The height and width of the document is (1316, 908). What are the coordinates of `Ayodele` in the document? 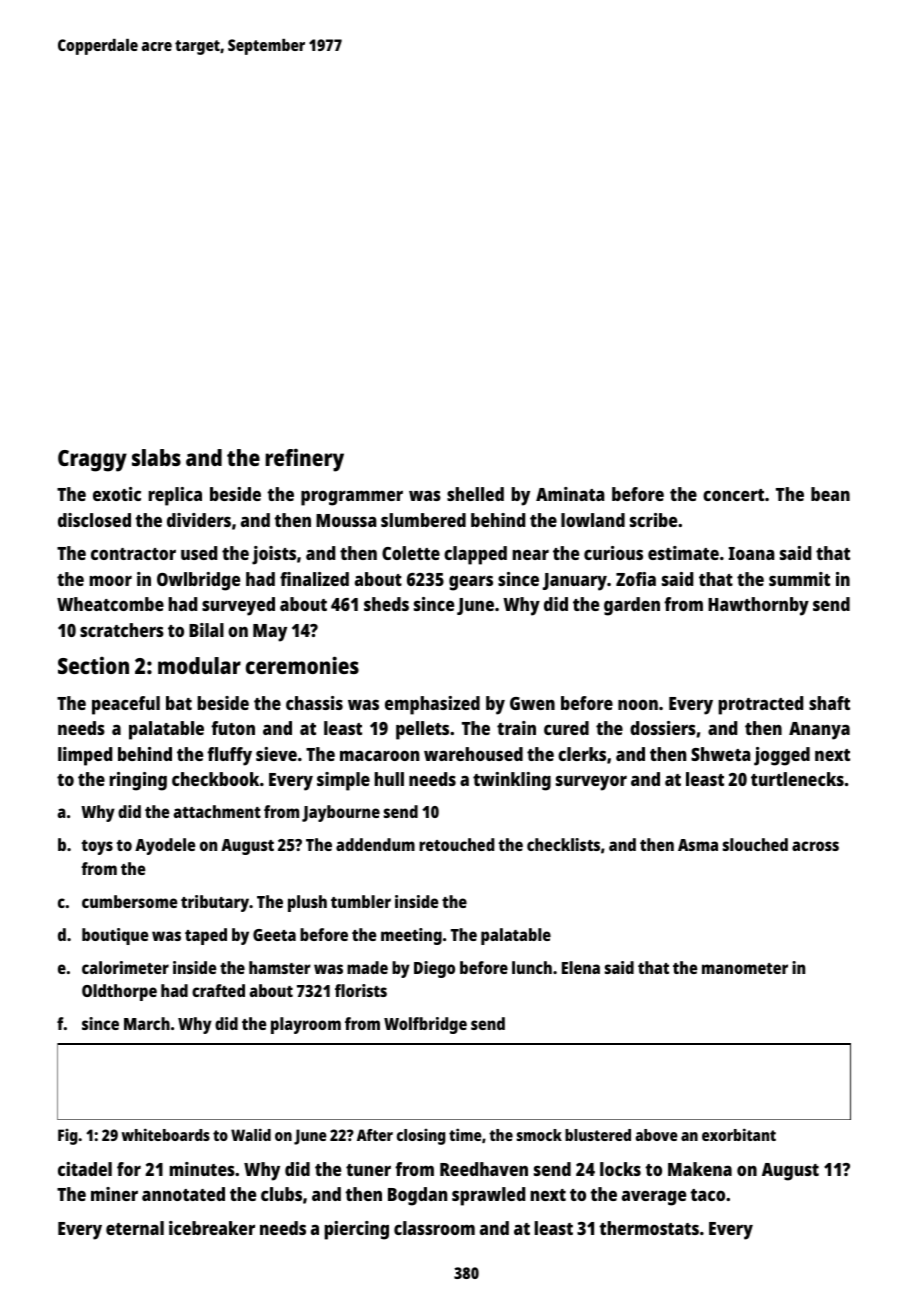 It's located at (165, 846).
